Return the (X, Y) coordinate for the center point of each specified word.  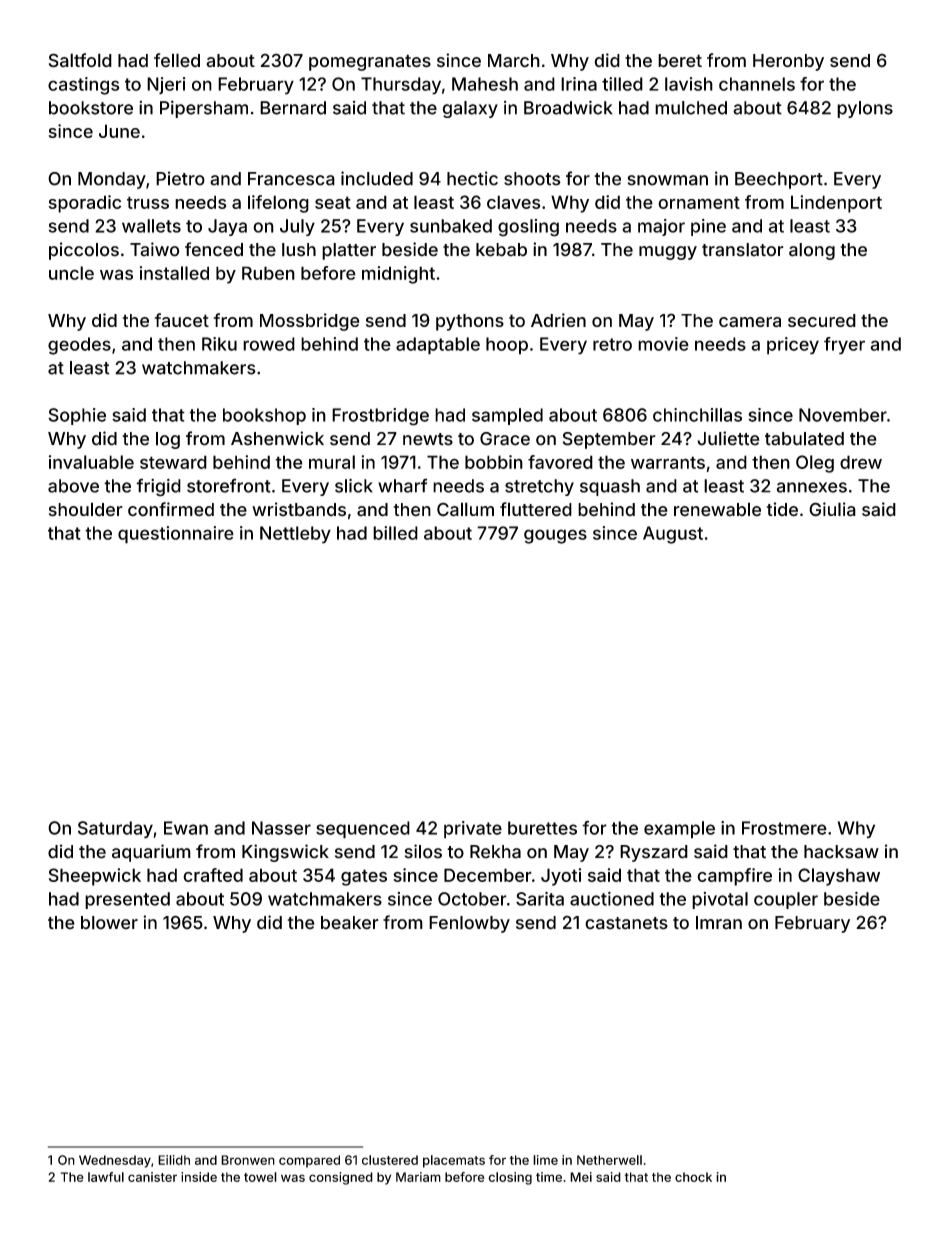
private (473, 830)
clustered (390, 1160)
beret (680, 61)
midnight (398, 275)
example (679, 830)
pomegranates (370, 62)
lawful (106, 1177)
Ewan (186, 828)
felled (177, 60)
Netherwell (609, 1160)
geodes (79, 346)
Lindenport (836, 204)
